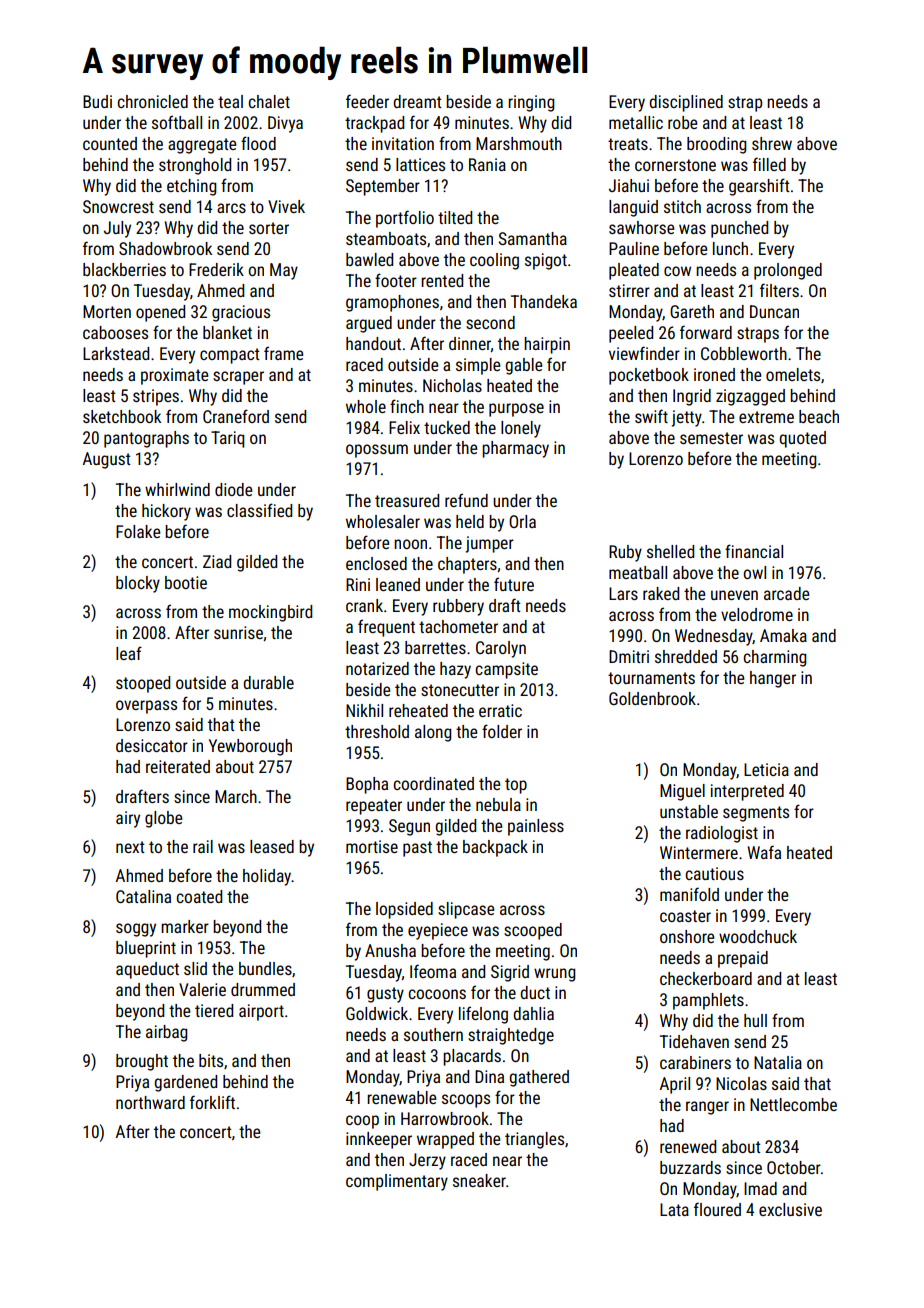 The image size is (924, 1308). What do you see at coordinates (793, 1104) in the screenshot?
I see `Nettlecombe` at bounding box center [793, 1104].
